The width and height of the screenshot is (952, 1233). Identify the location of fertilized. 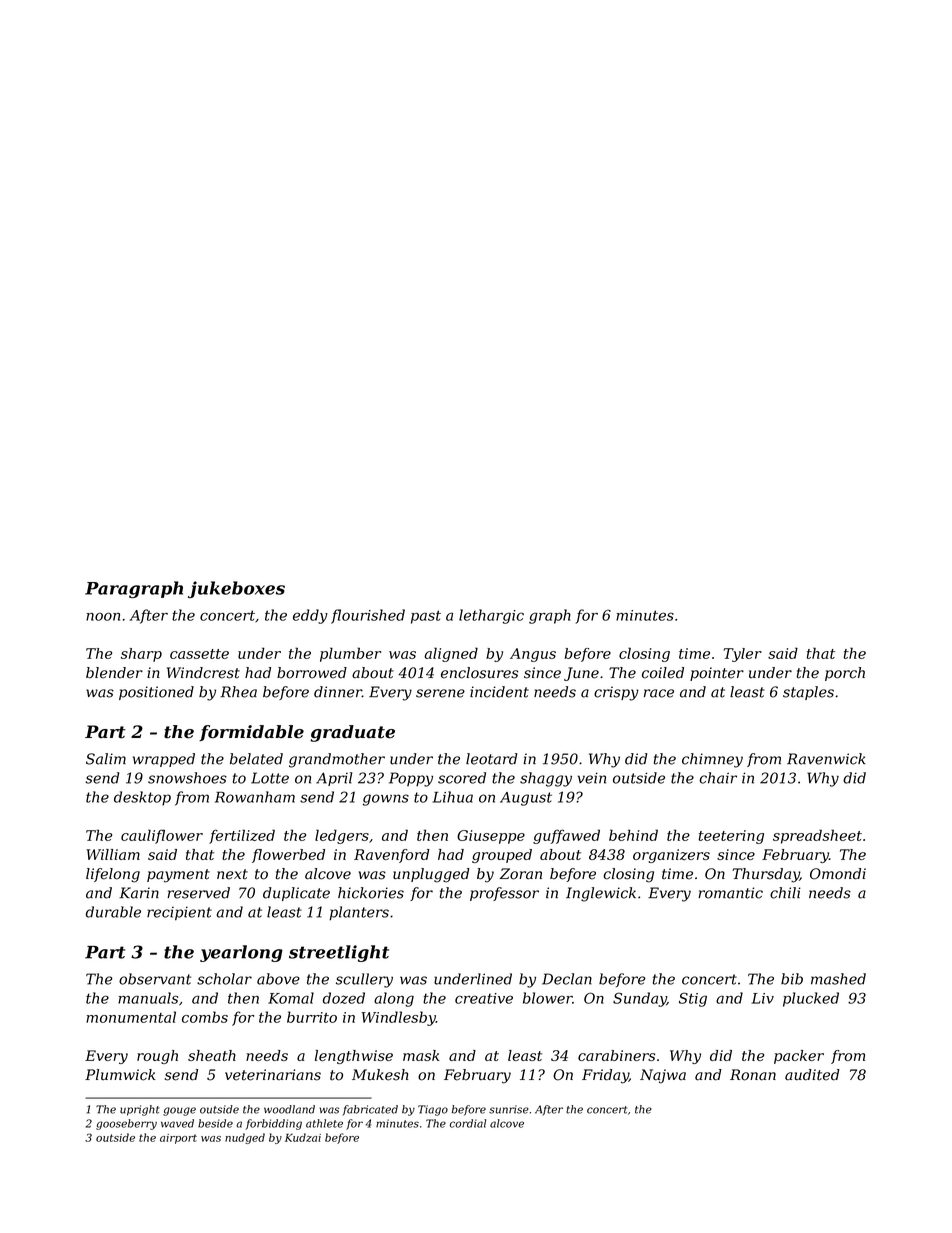
(242, 836).
